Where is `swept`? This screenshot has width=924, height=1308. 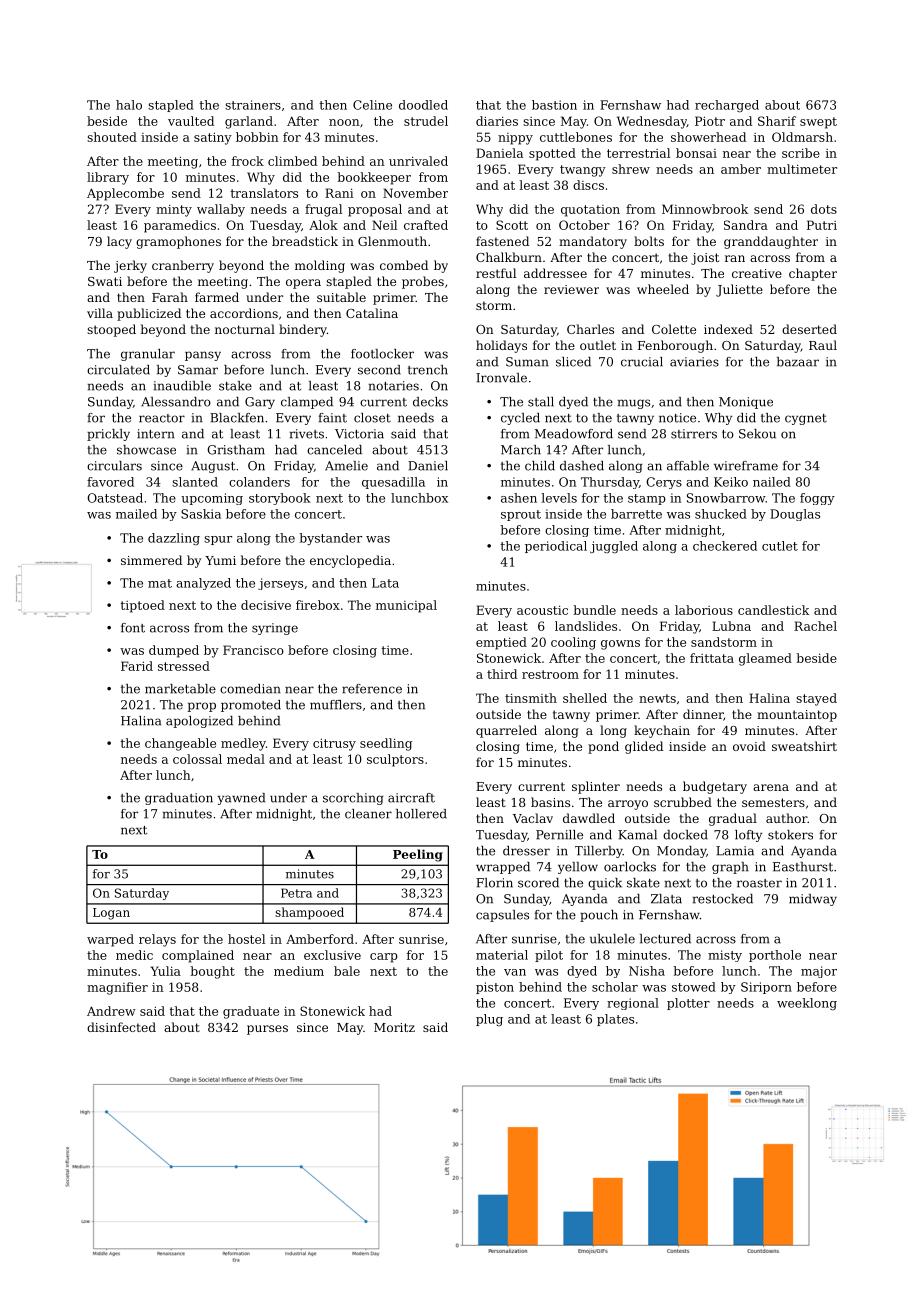 swept is located at coordinates (818, 123).
